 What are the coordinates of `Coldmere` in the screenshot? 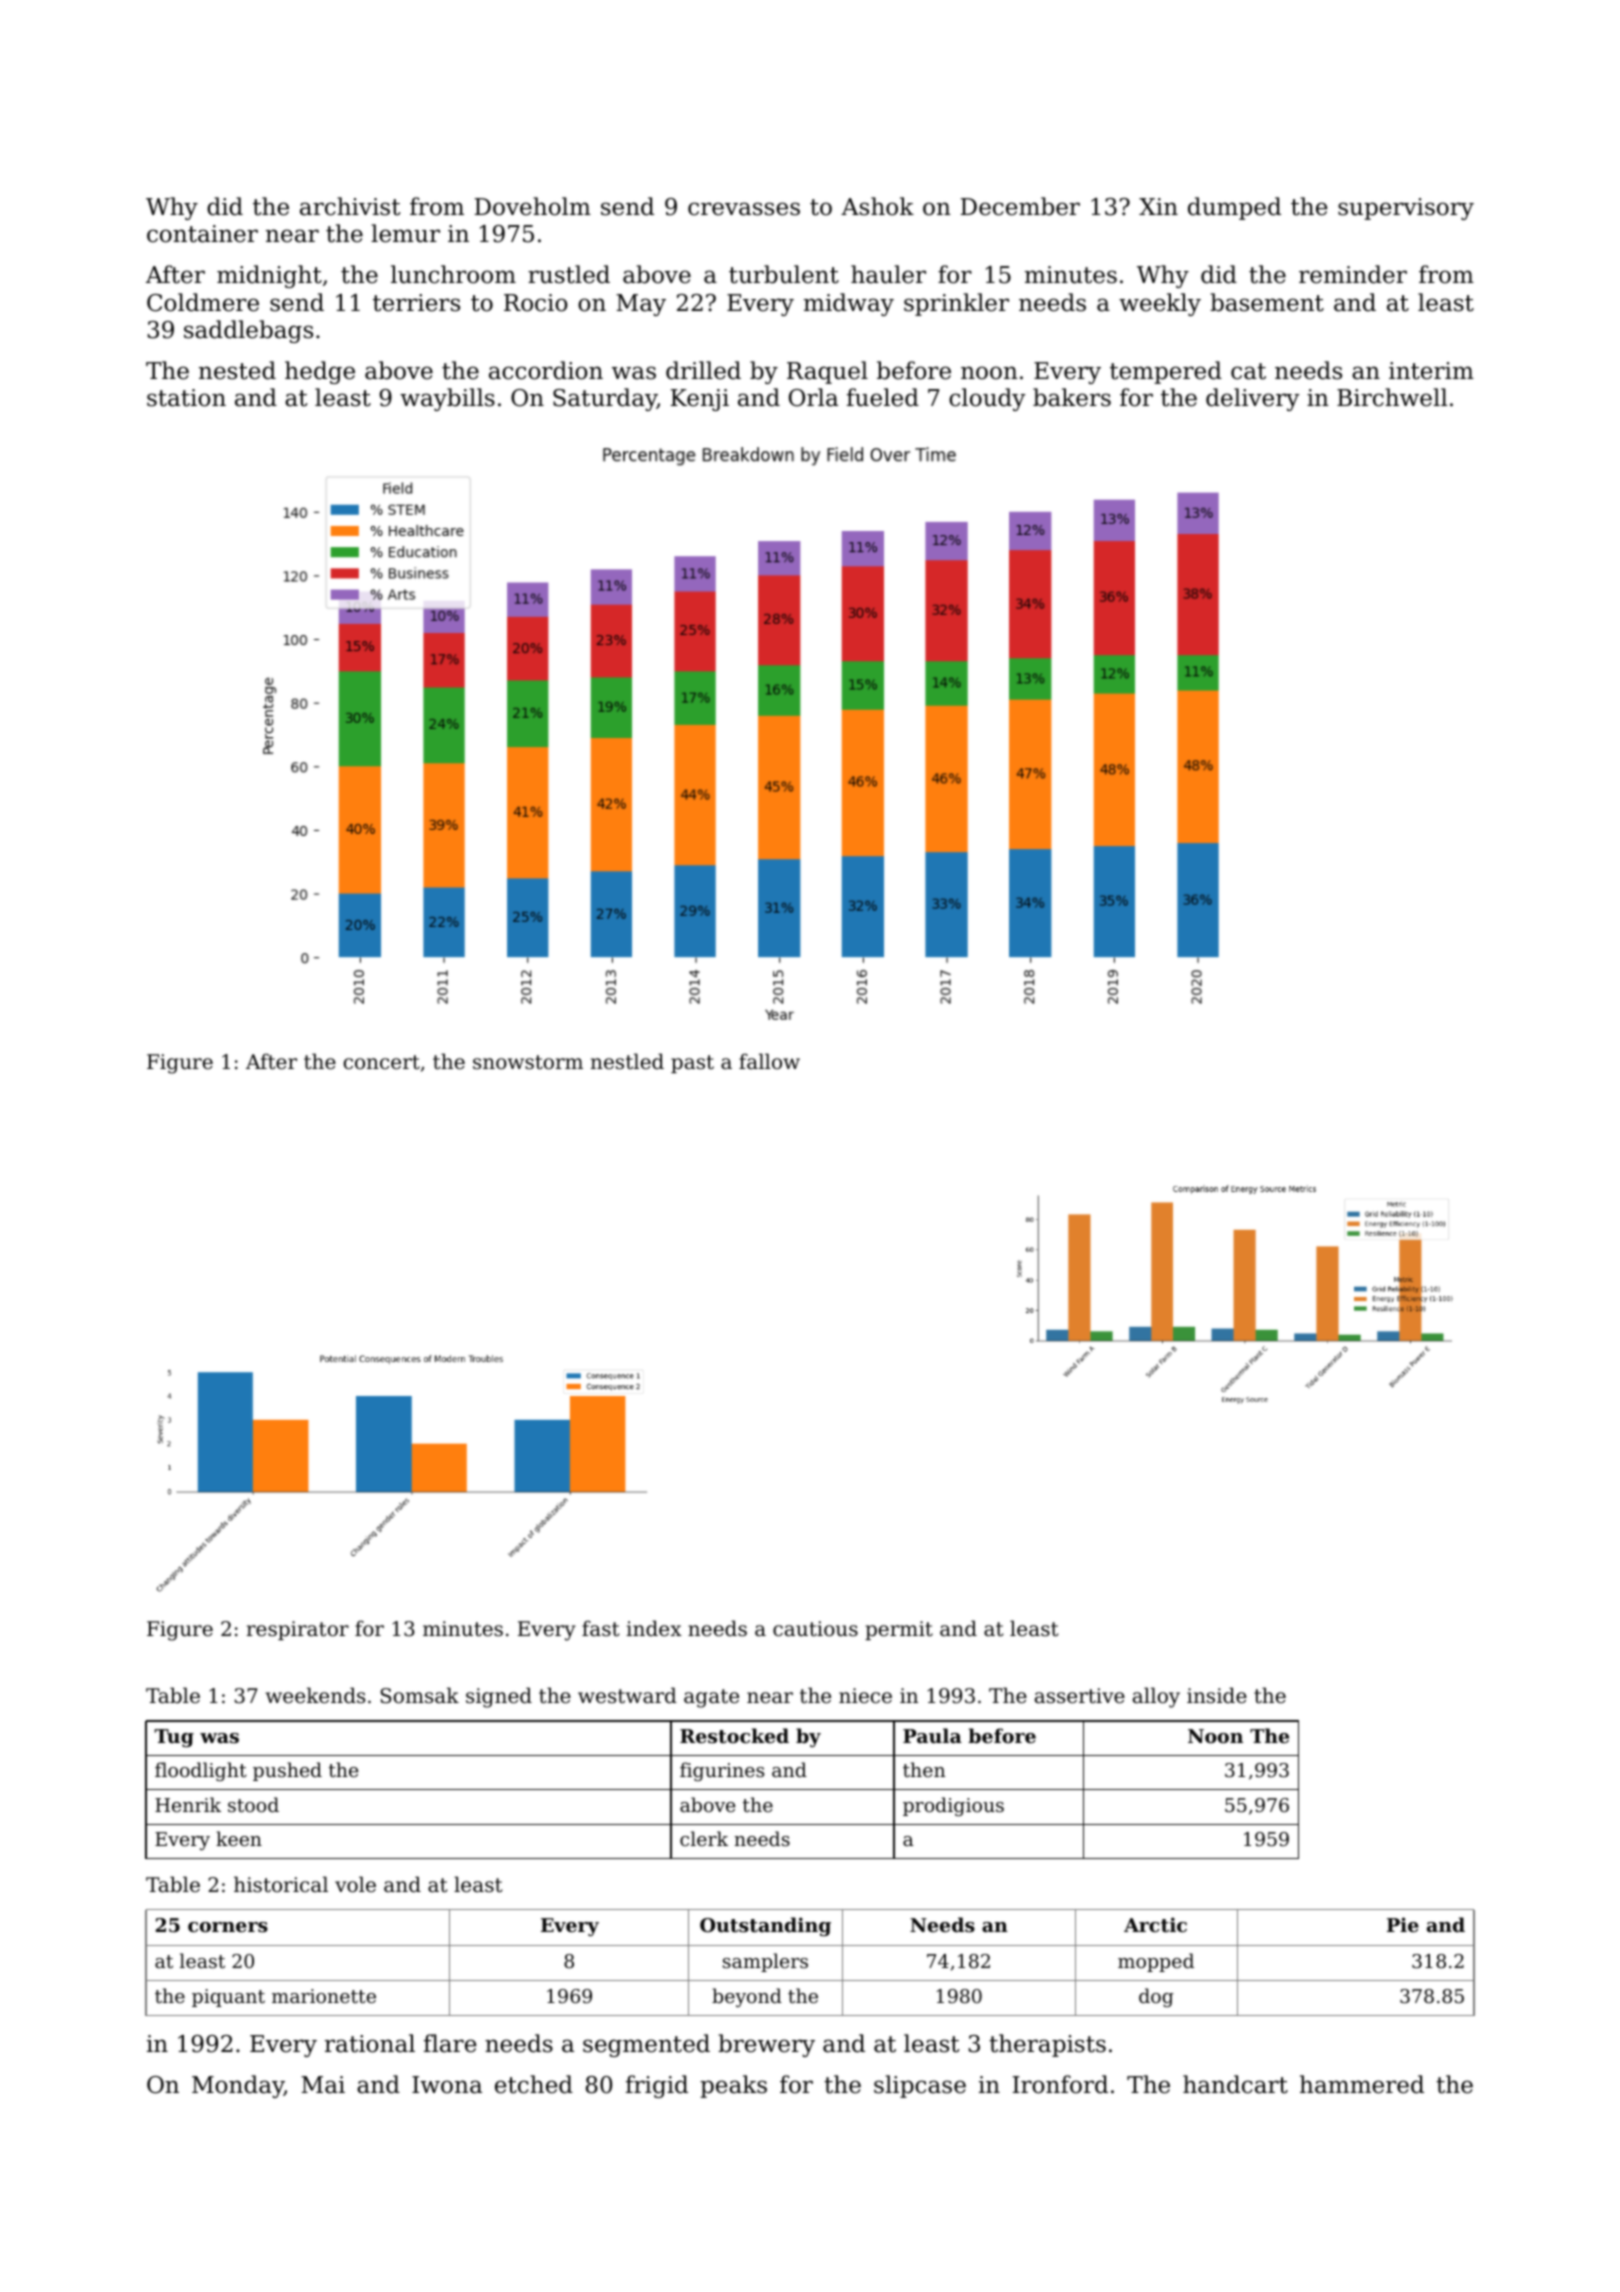 It's located at (203, 302).
